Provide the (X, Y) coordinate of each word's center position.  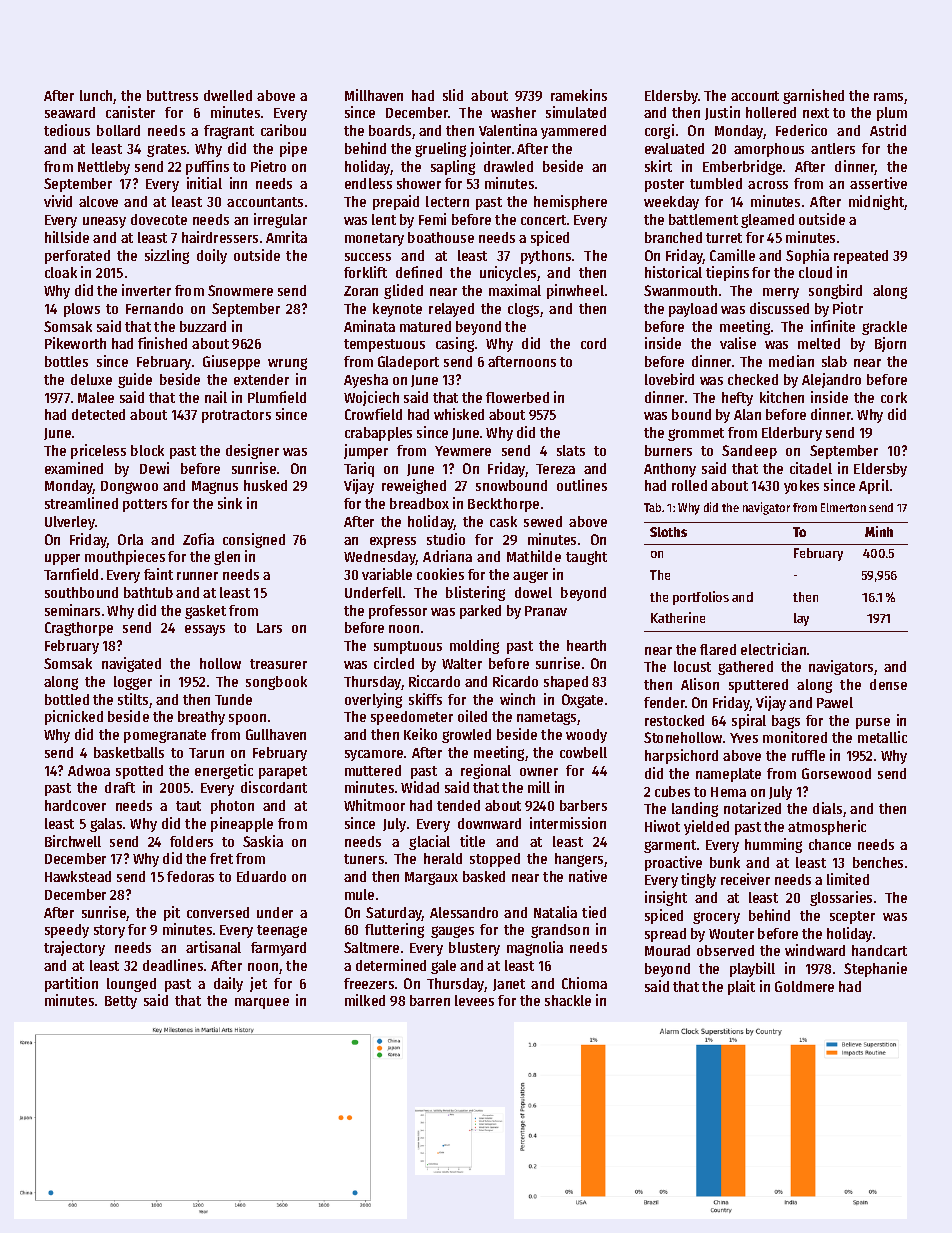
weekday (671, 203)
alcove (98, 201)
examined (74, 468)
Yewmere (463, 451)
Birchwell (73, 841)
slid (453, 95)
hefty (737, 399)
